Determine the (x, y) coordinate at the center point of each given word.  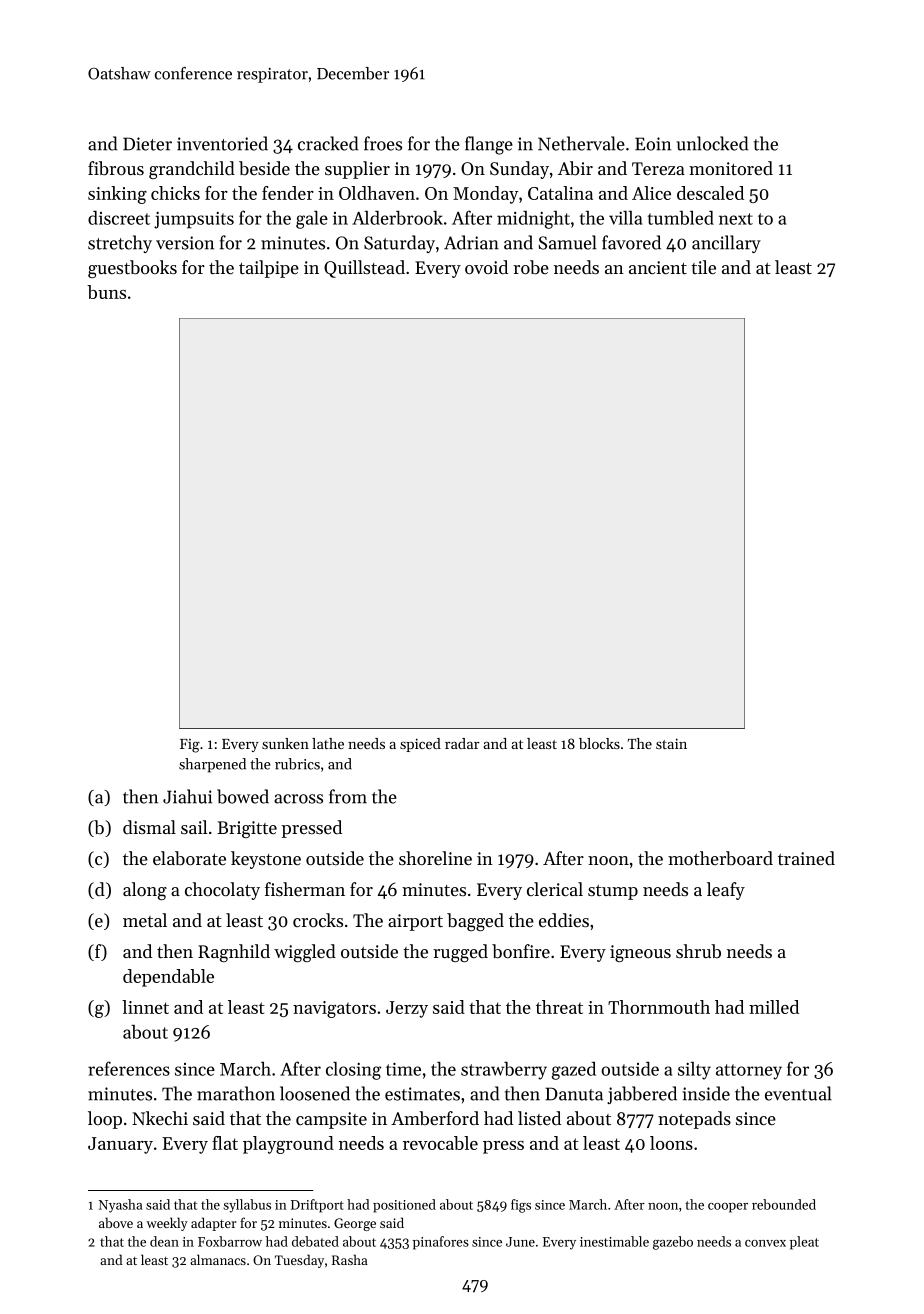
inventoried (222, 143)
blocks (599, 743)
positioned (404, 1206)
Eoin (653, 144)
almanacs (218, 1259)
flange (489, 145)
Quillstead (364, 269)
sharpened (212, 765)
